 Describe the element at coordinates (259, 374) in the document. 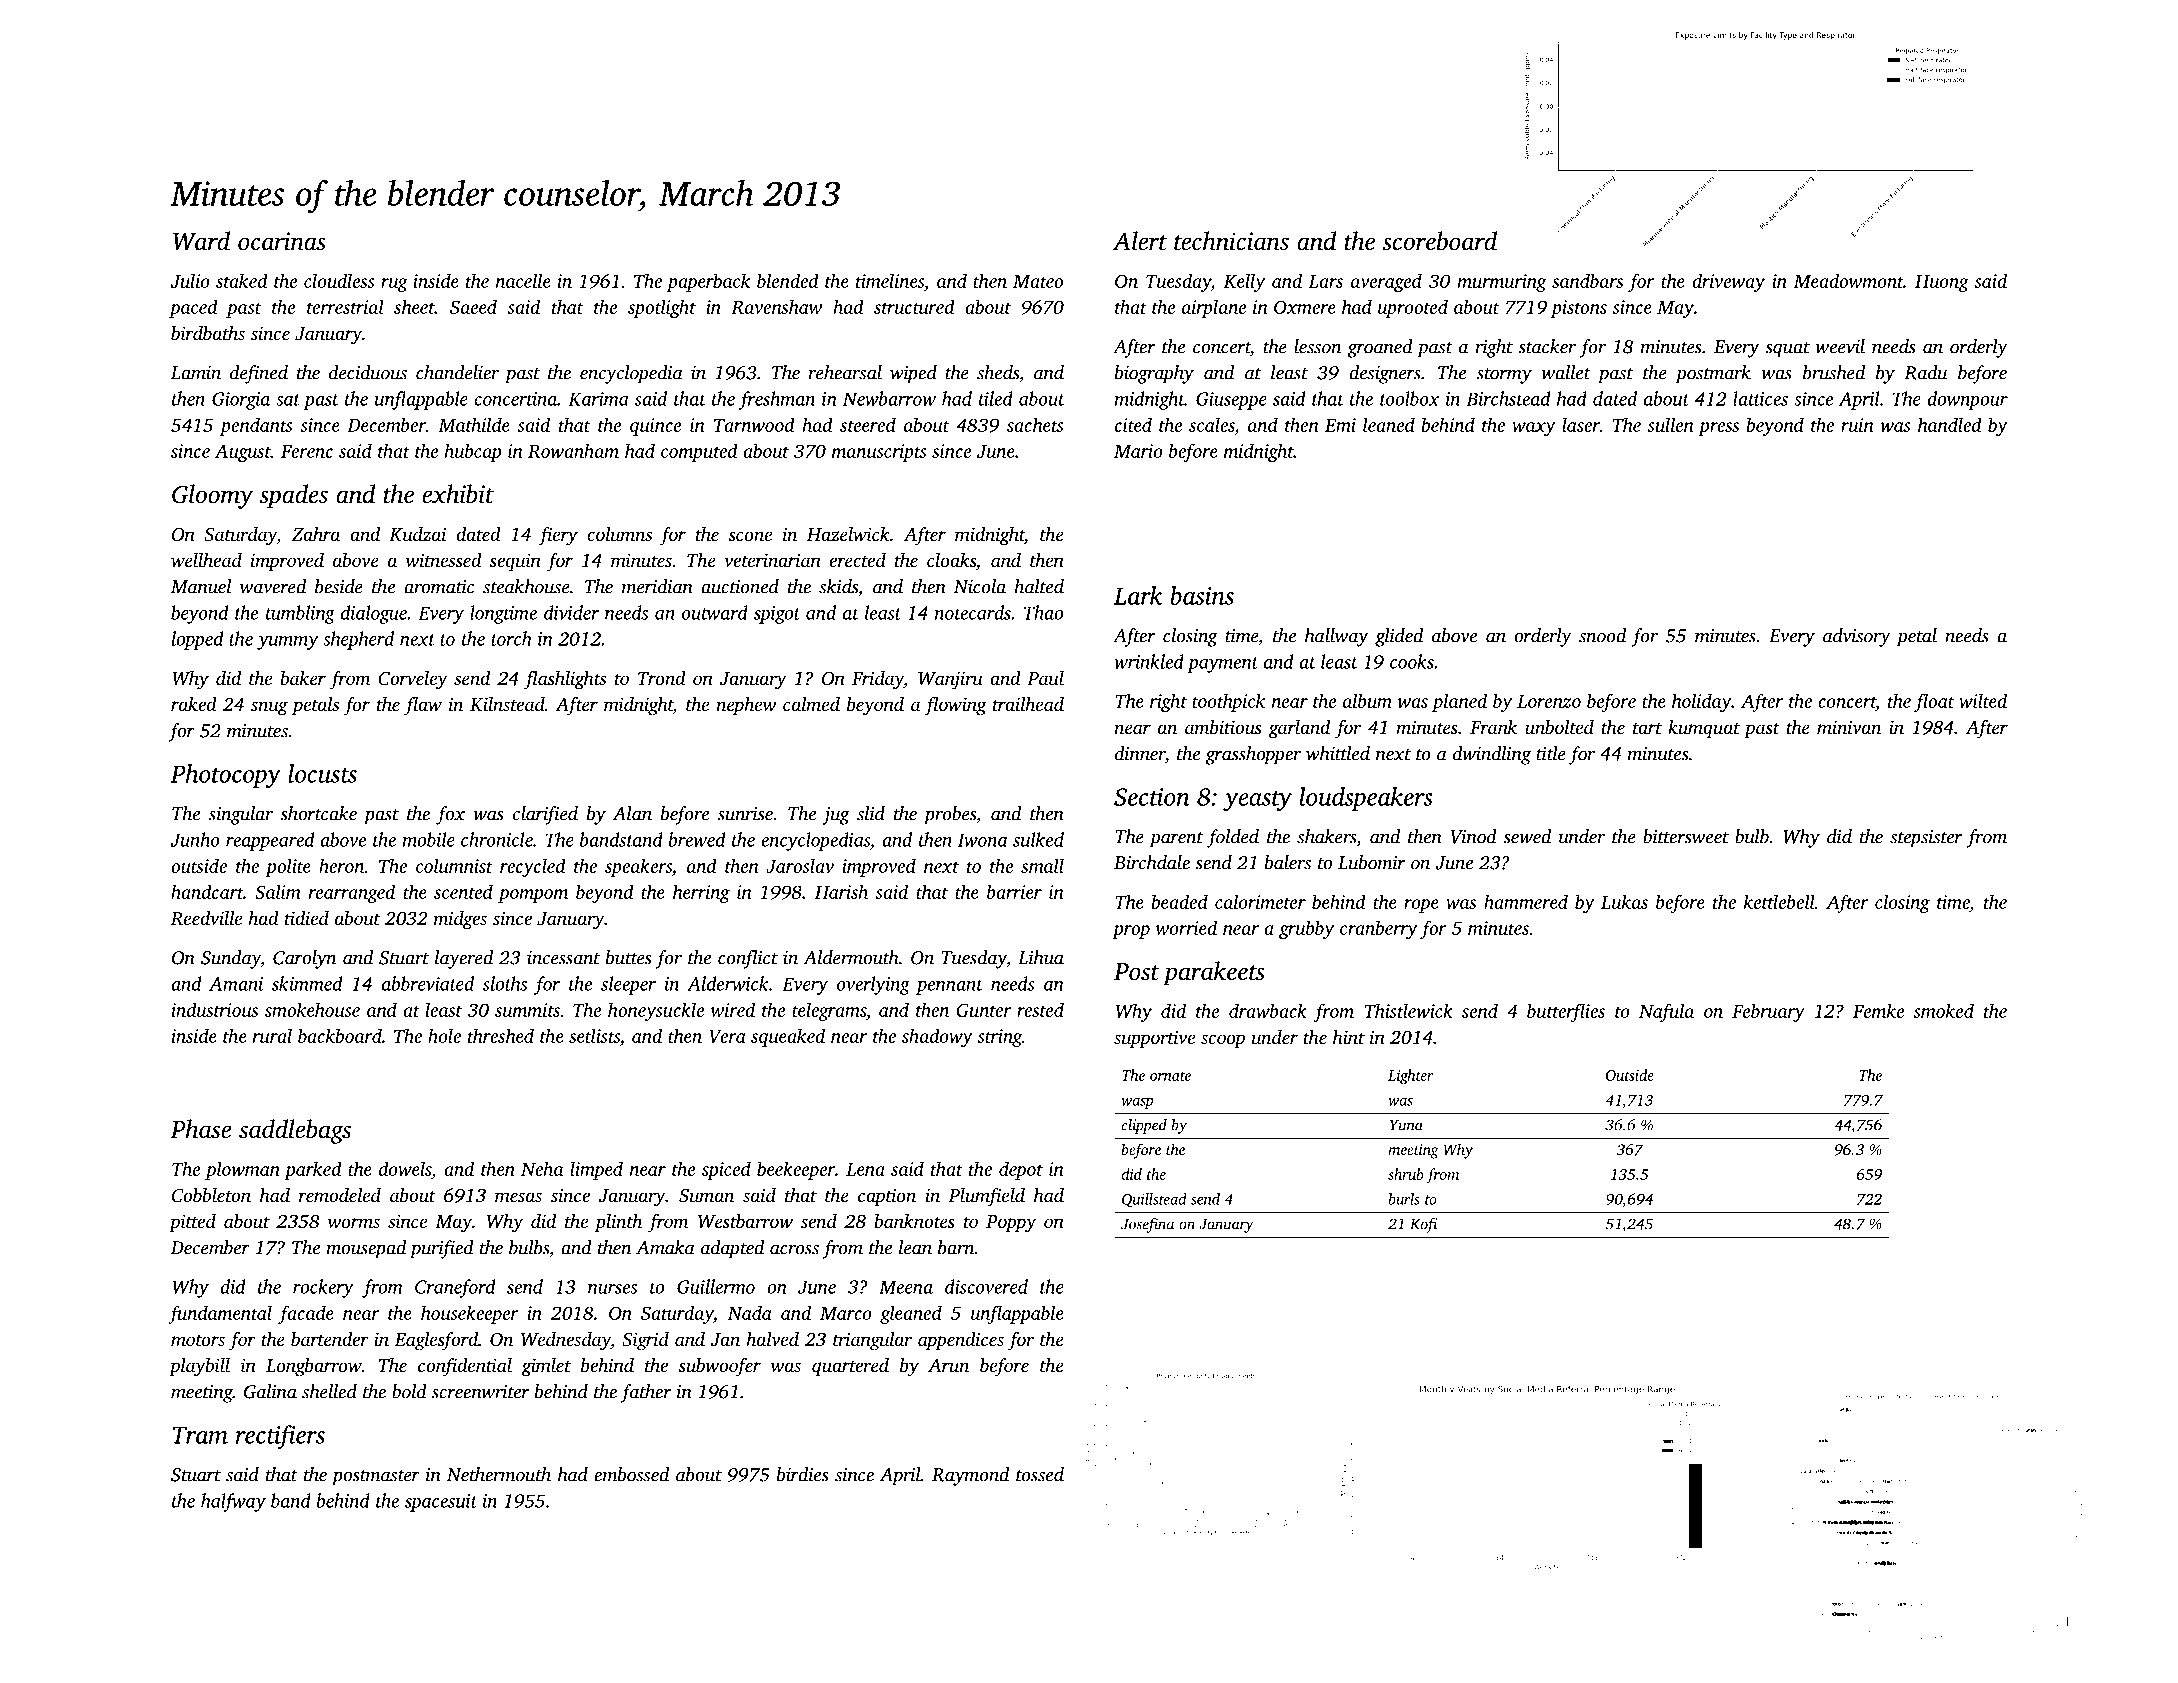

I see `defined` at that location.
